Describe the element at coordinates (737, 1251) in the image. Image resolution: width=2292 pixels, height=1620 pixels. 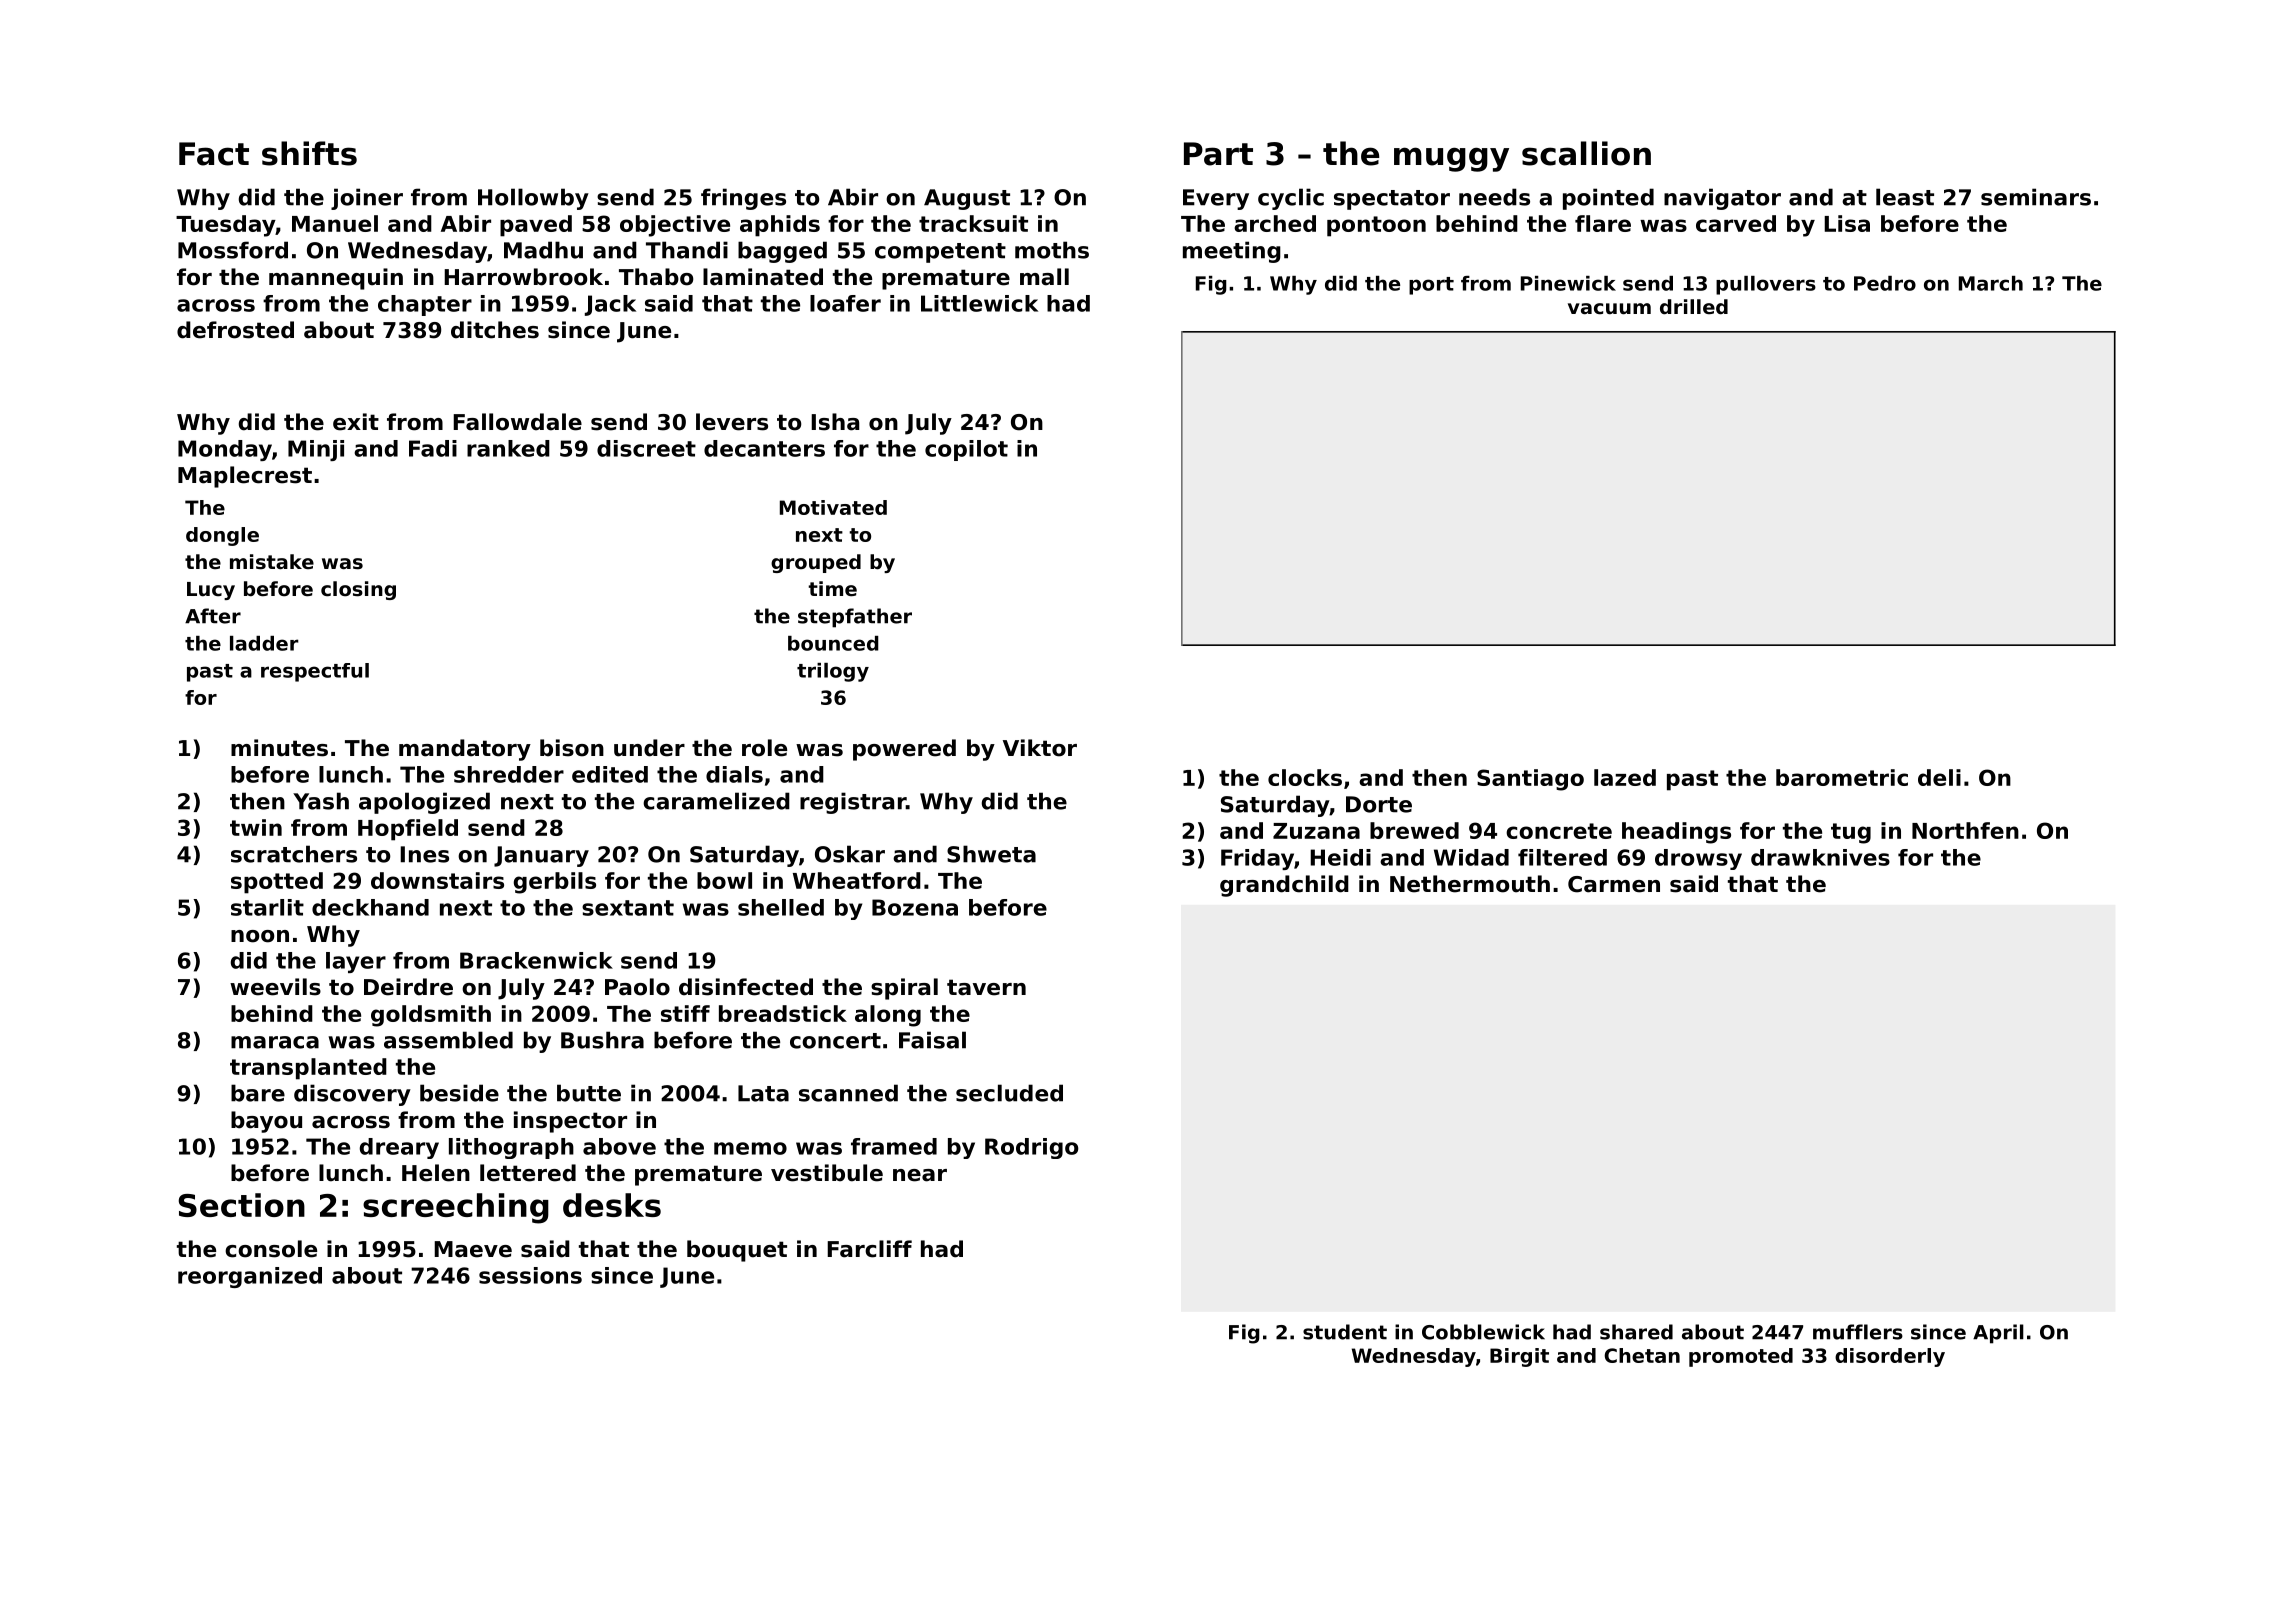
I see `bouquet` at that location.
